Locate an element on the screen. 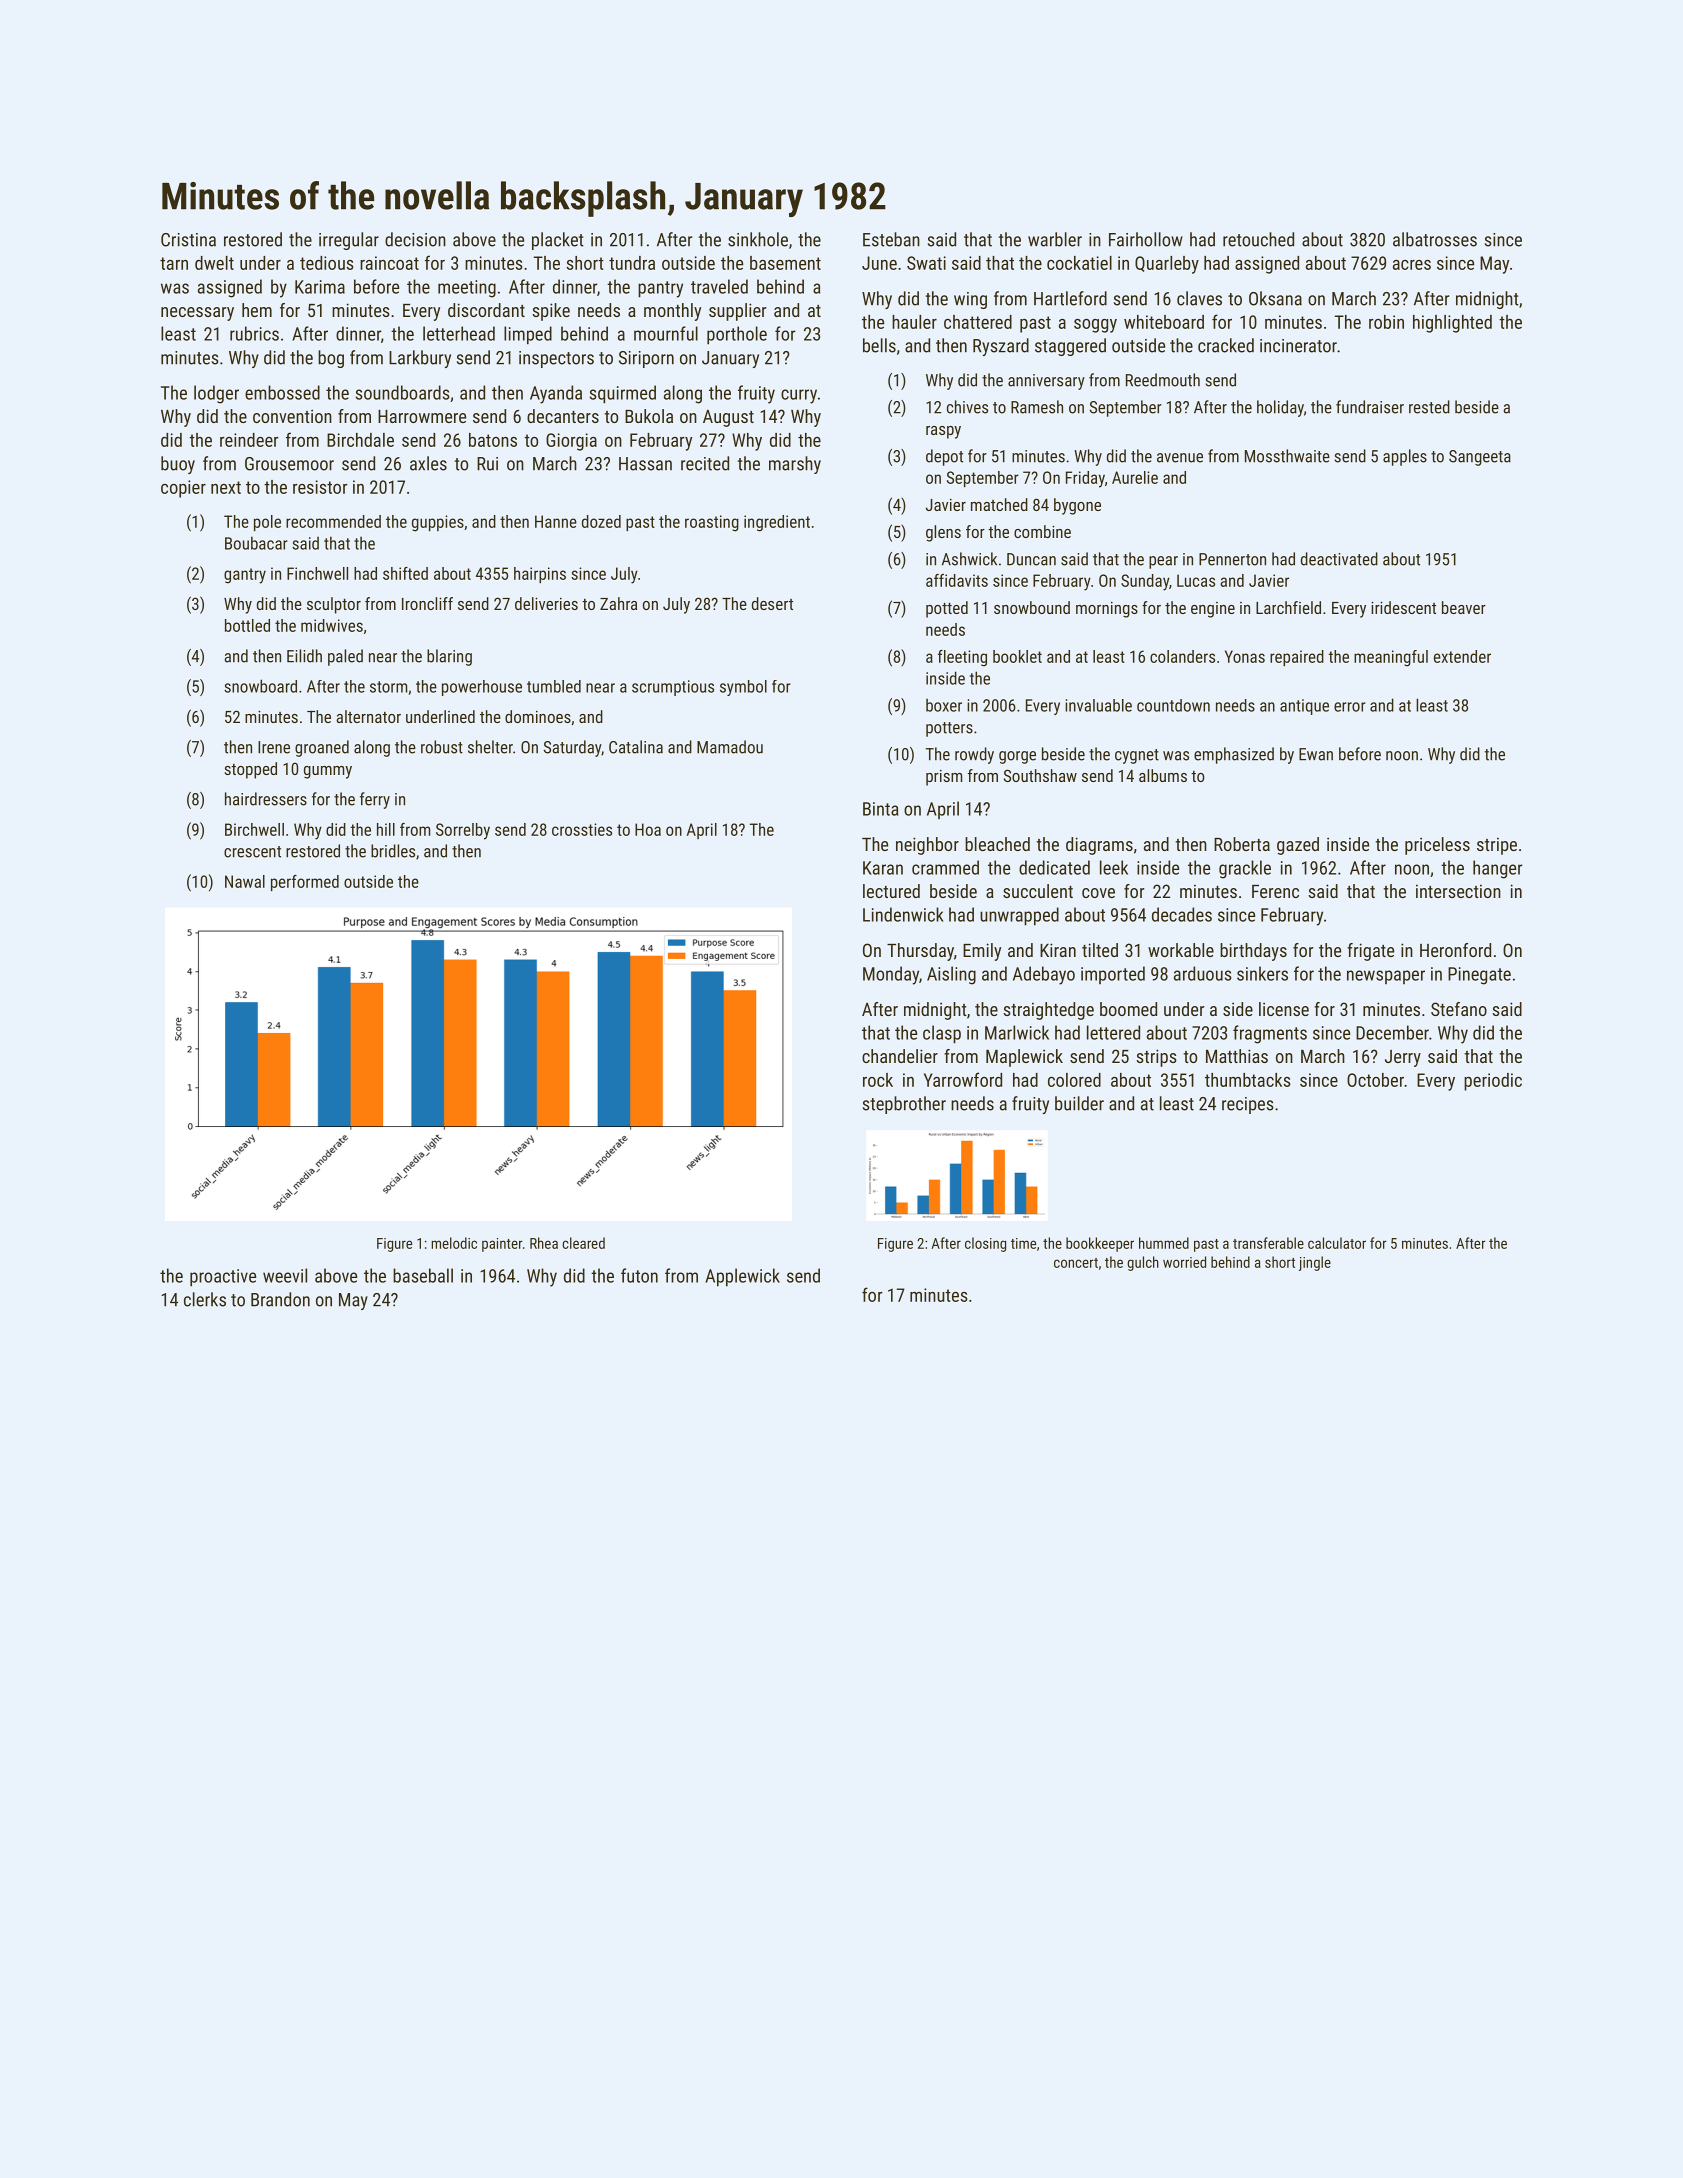 Image resolution: width=1683 pixels, height=2178 pixels. Mamadou is located at coordinates (730, 747).
